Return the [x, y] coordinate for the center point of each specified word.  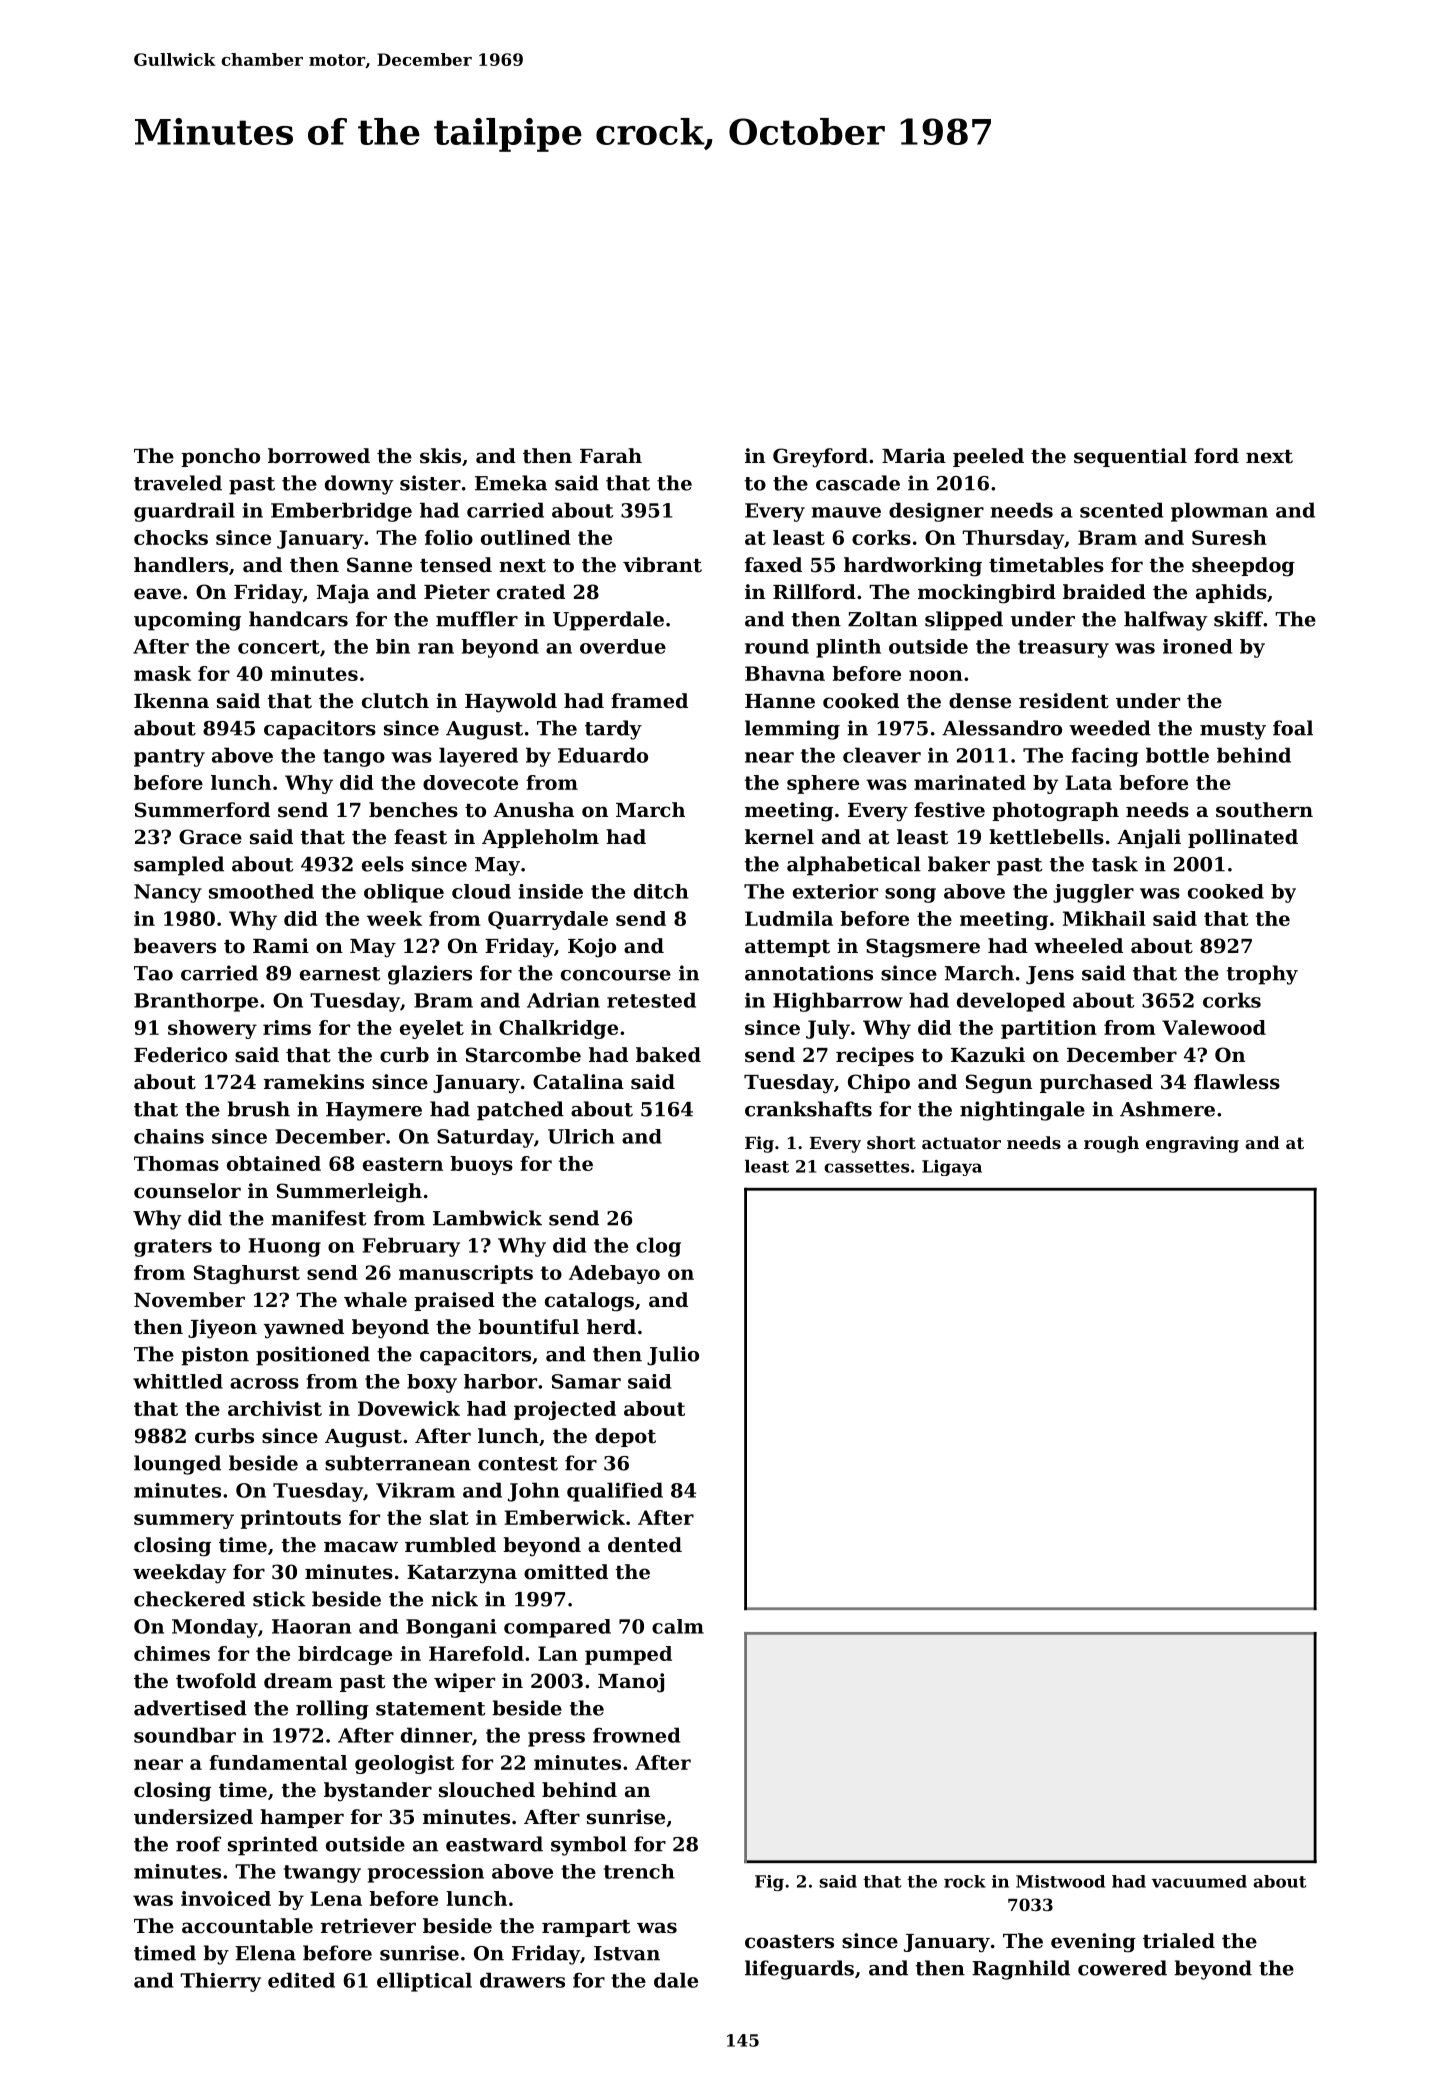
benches [413, 810]
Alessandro [1002, 728]
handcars [298, 619]
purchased [1096, 1083]
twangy [322, 1874]
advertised [190, 1708]
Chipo [879, 1083]
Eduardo [603, 755]
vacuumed [1199, 1881]
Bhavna [785, 673]
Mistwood [1060, 1881]
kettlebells [1046, 837]
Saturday [485, 1138]
